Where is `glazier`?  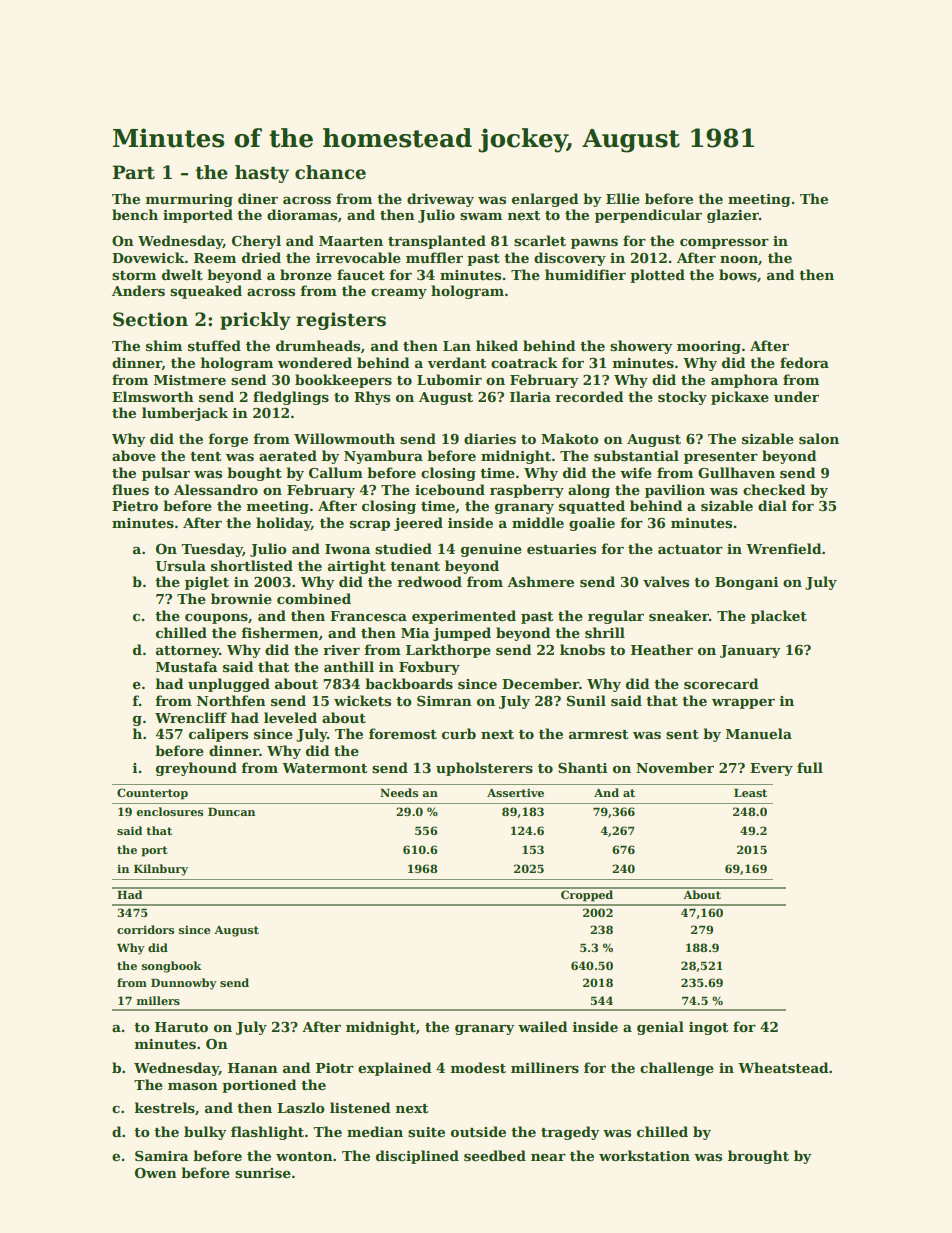 glazier is located at coordinates (733, 216).
